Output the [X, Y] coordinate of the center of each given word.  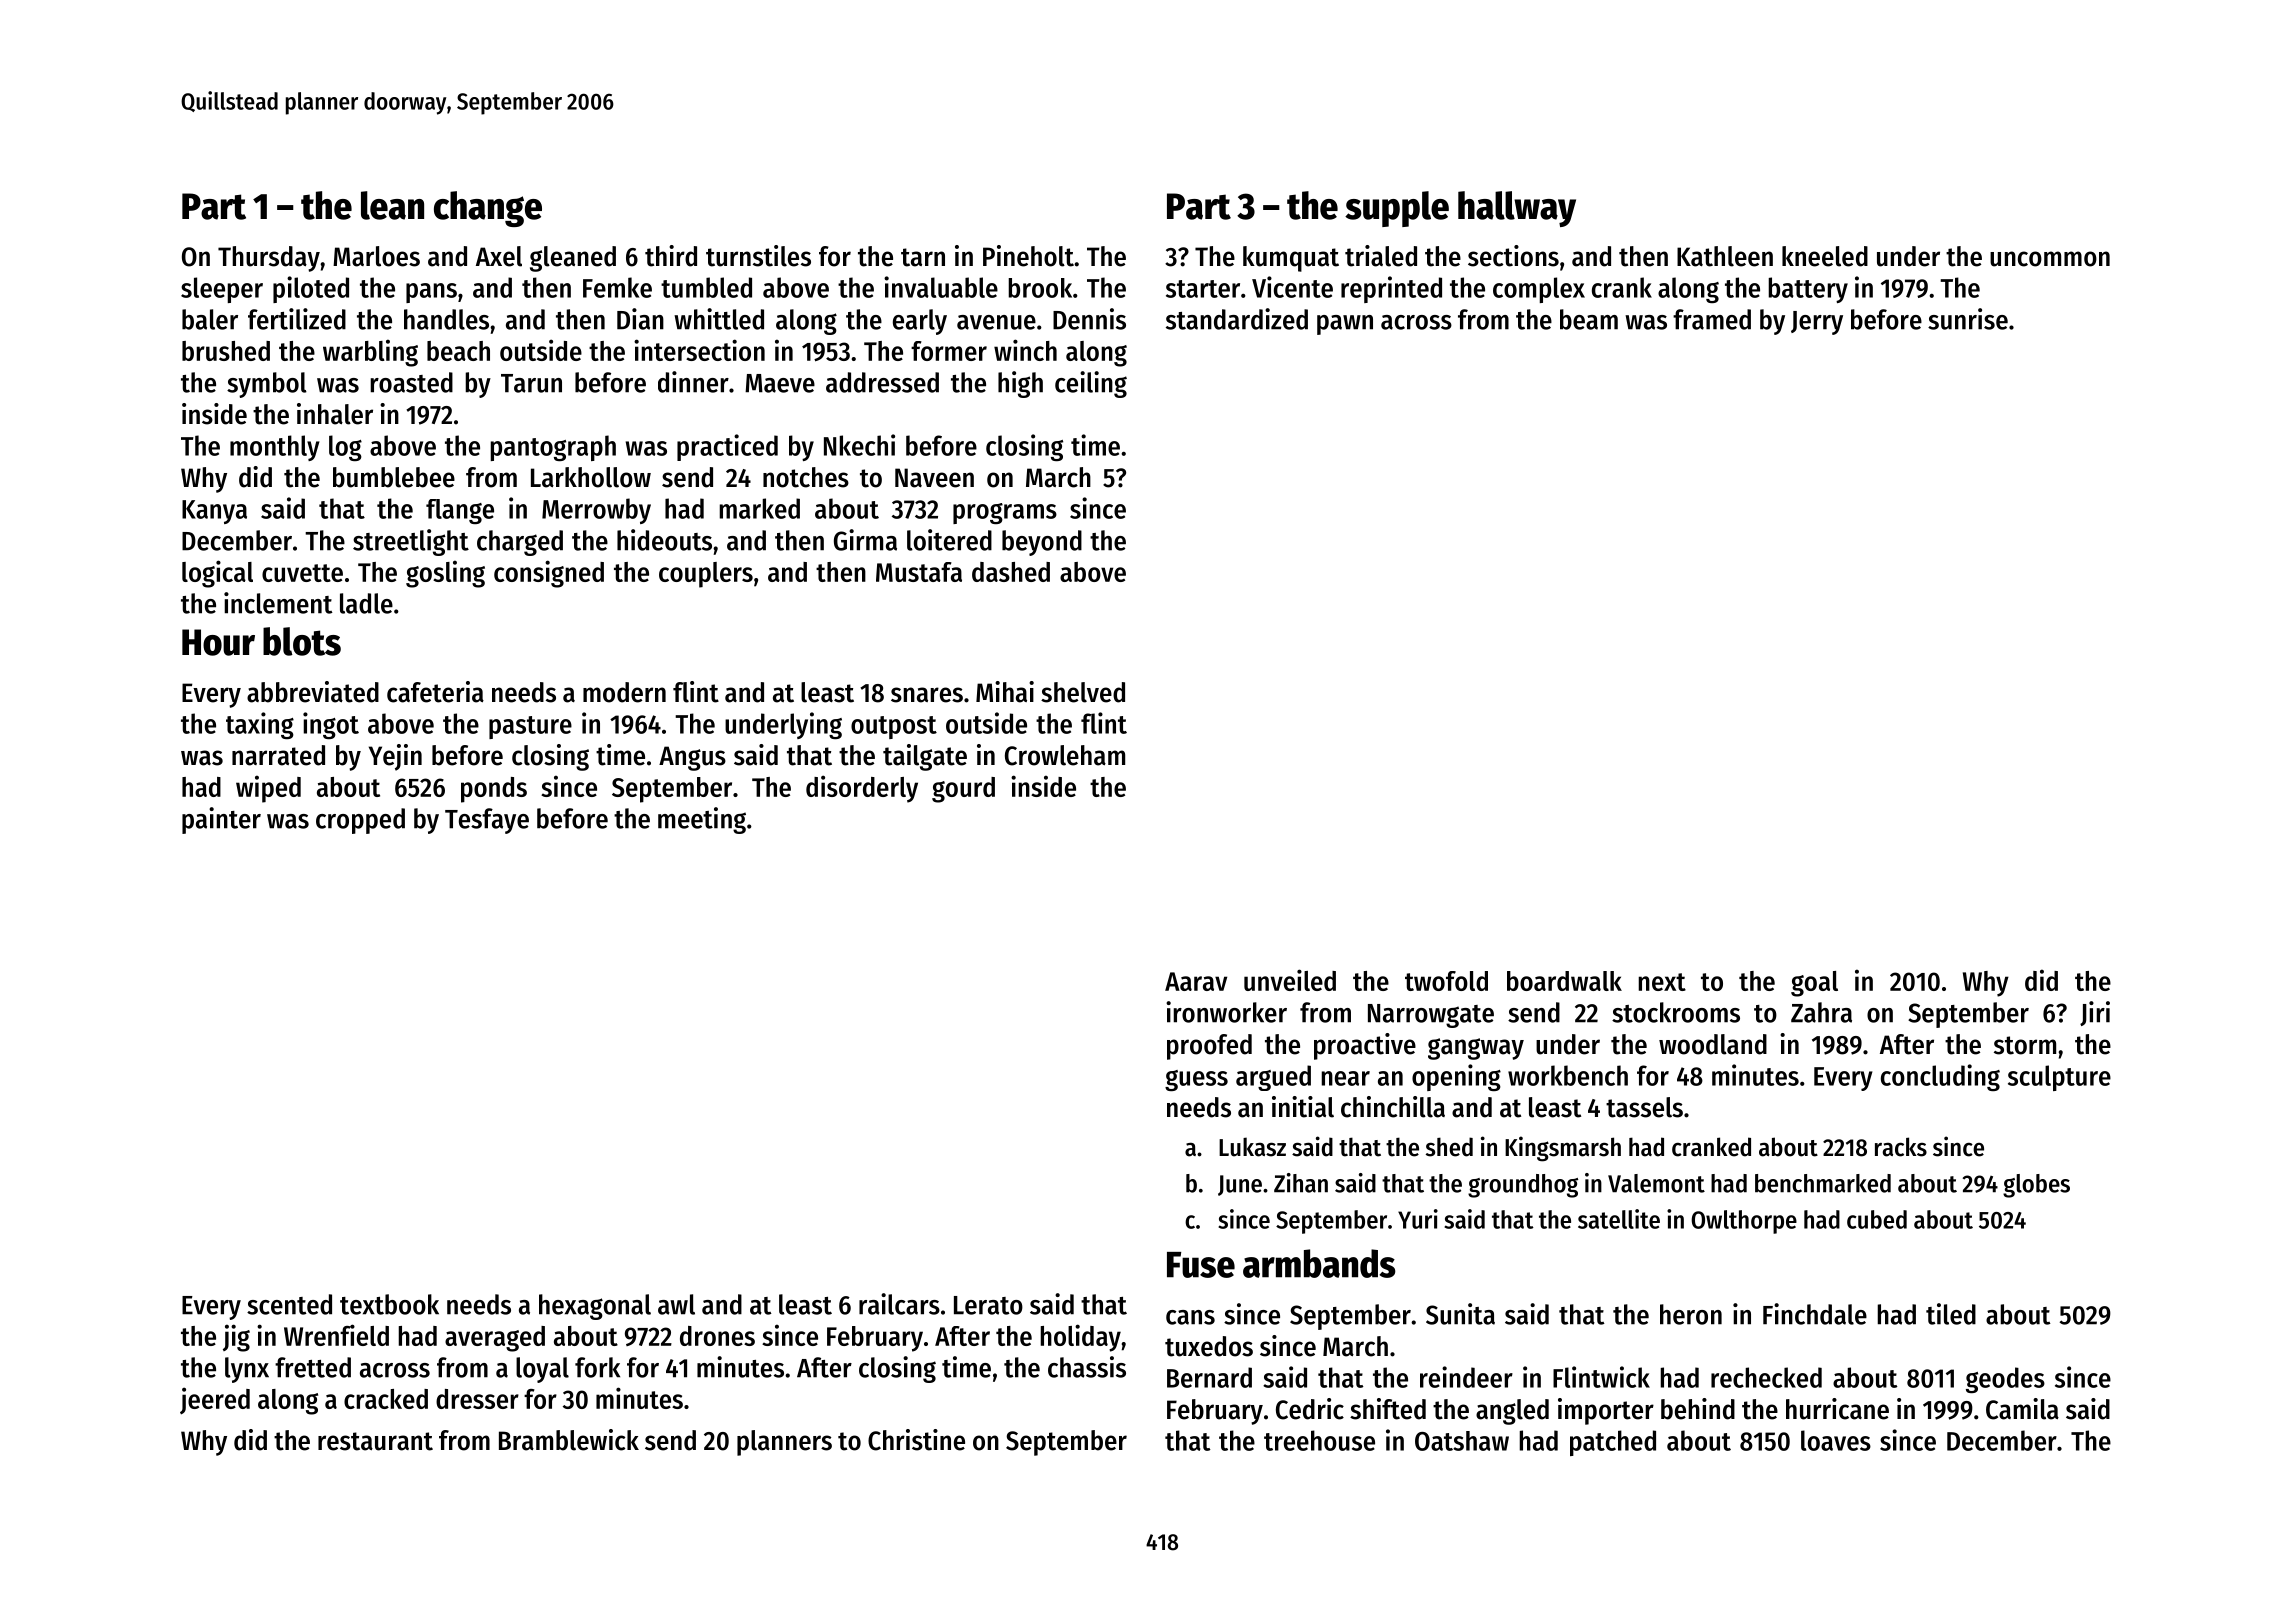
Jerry [1817, 323]
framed [1712, 319]
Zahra [1821, 1012]
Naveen [934, 478]
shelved [1083, 692]
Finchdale [1815, 1314]
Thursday [269, 259]
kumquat [1291, 259]
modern [624, 692]
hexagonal [595, 1307]
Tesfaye [487, 821]
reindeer [1466, 1377]
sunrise [1968, 319]
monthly [274, 448]
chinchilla [1393, 1107]
